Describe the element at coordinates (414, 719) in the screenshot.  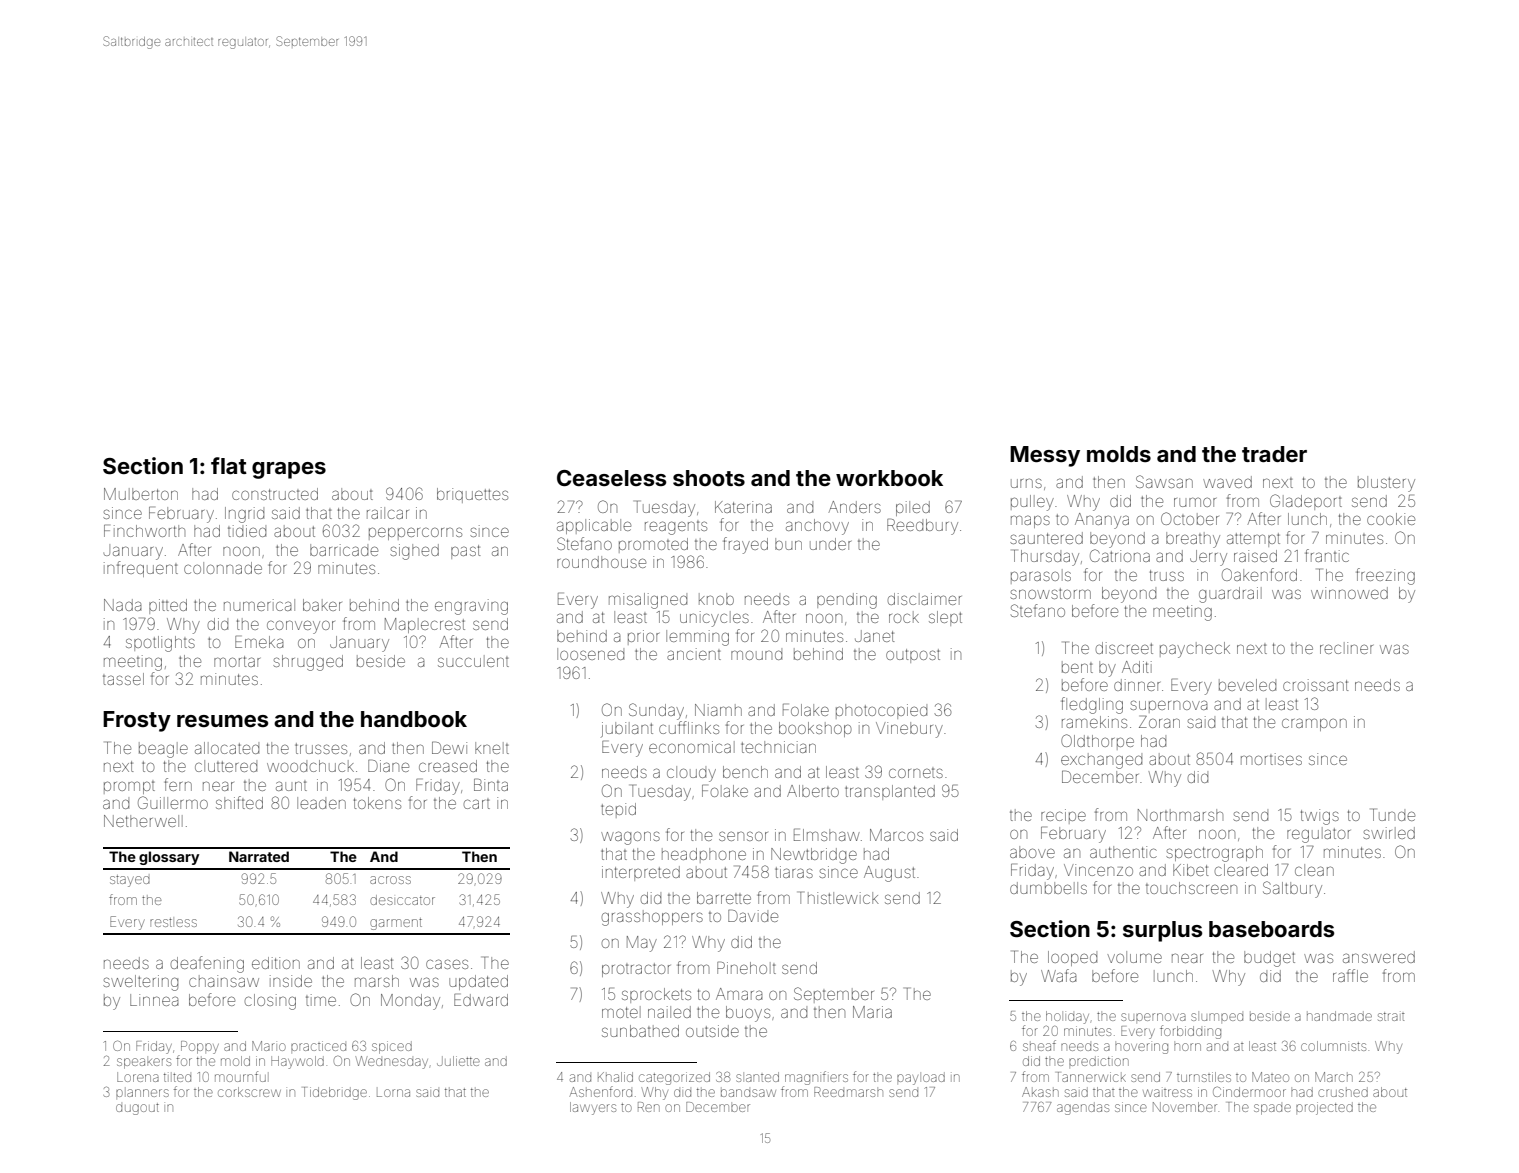
I see `handbook` at that location.
